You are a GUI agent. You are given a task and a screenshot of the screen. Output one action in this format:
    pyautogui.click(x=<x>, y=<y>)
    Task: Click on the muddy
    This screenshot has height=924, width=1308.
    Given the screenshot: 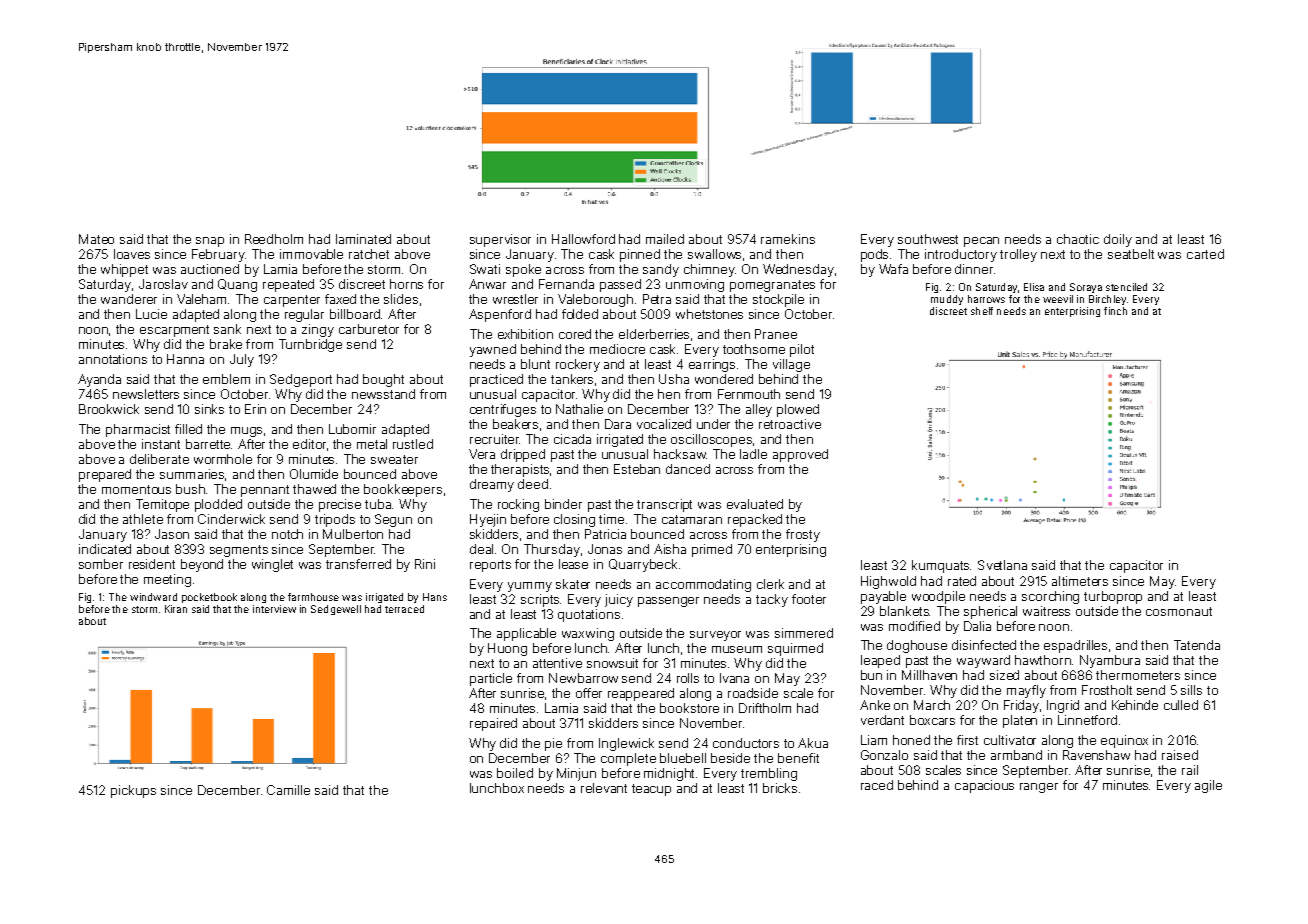 What is the action you would take?
    pyautogui.click(x=947, y=300)
